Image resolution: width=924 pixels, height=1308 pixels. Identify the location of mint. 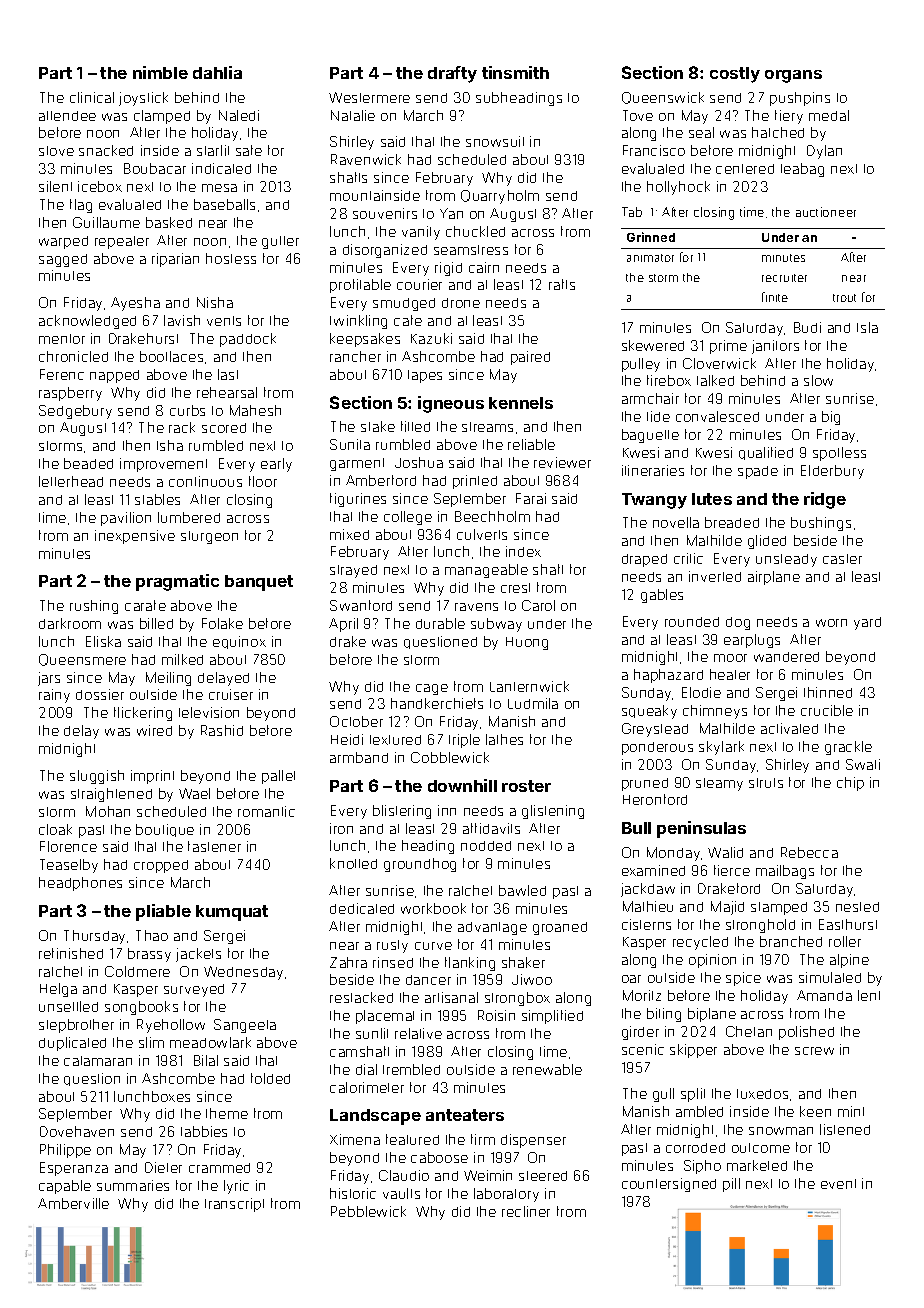
(851, 1111).
